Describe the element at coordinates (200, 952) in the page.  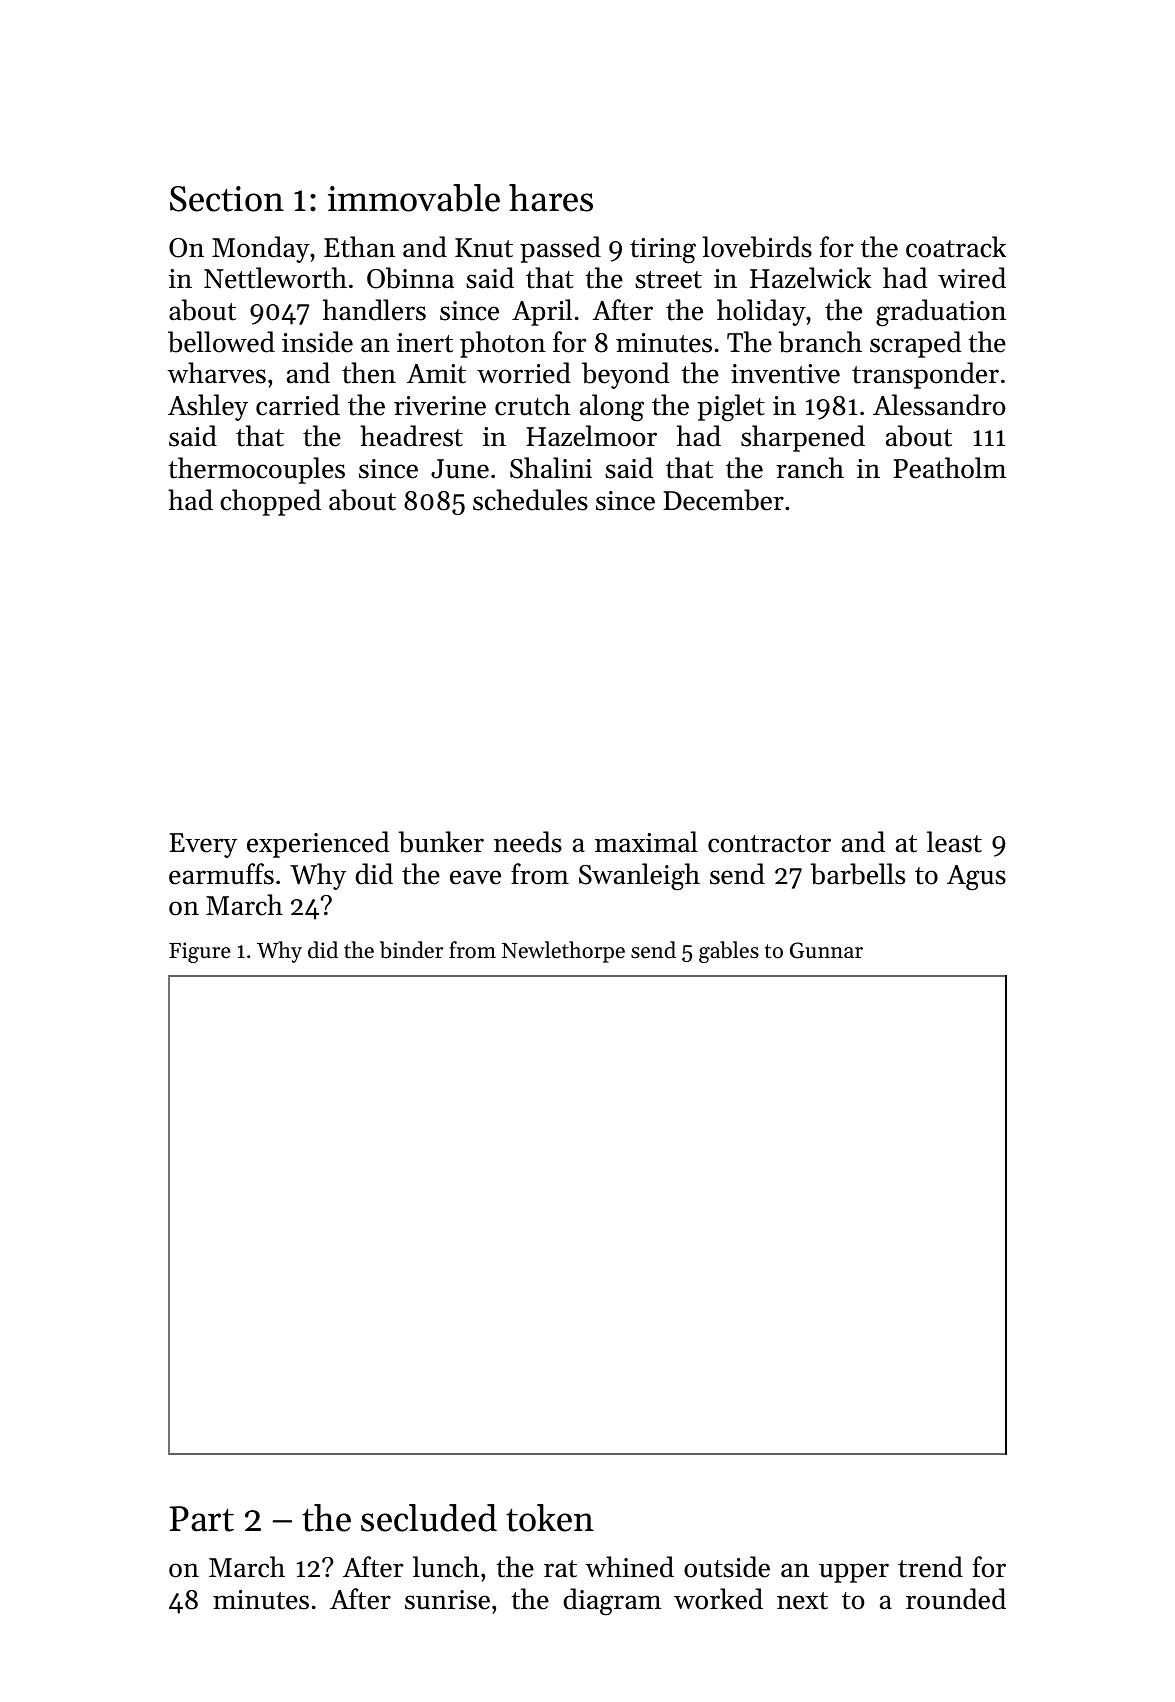
I see `Figure` at that location.
